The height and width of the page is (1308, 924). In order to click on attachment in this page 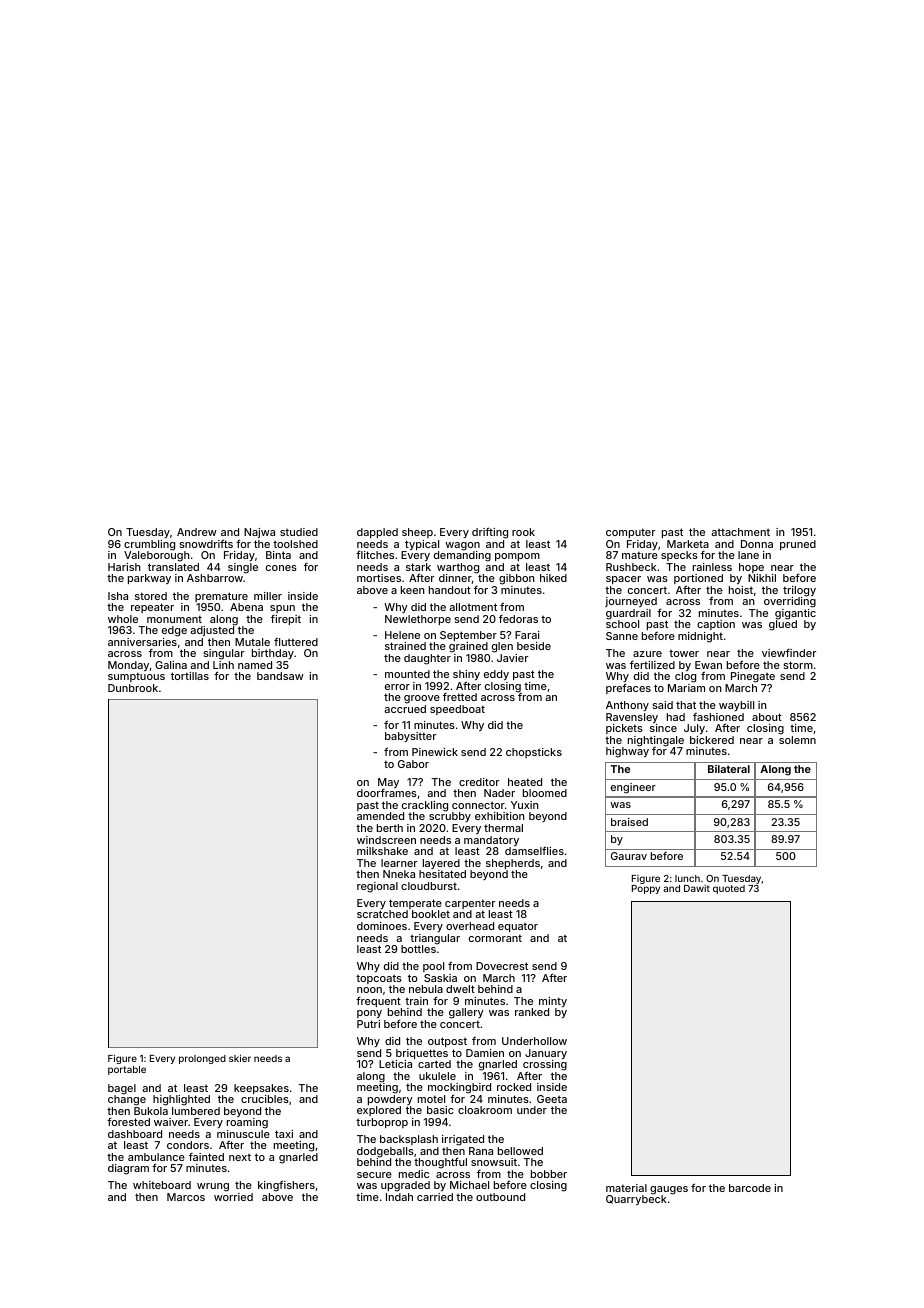, I will do `click(740, 532)`.
